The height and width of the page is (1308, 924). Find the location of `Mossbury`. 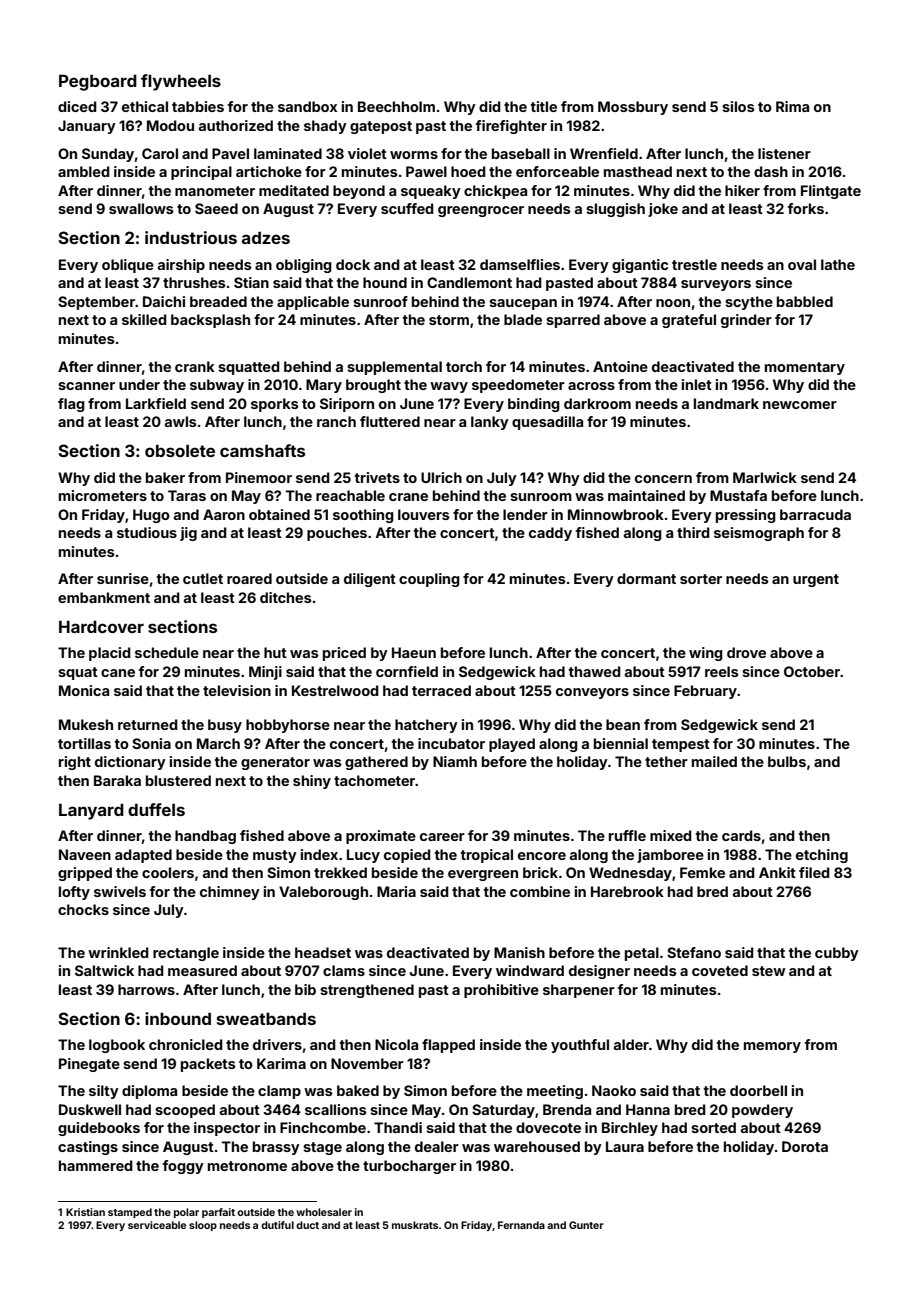

Mossbury is located at coordinates (633, 108).
